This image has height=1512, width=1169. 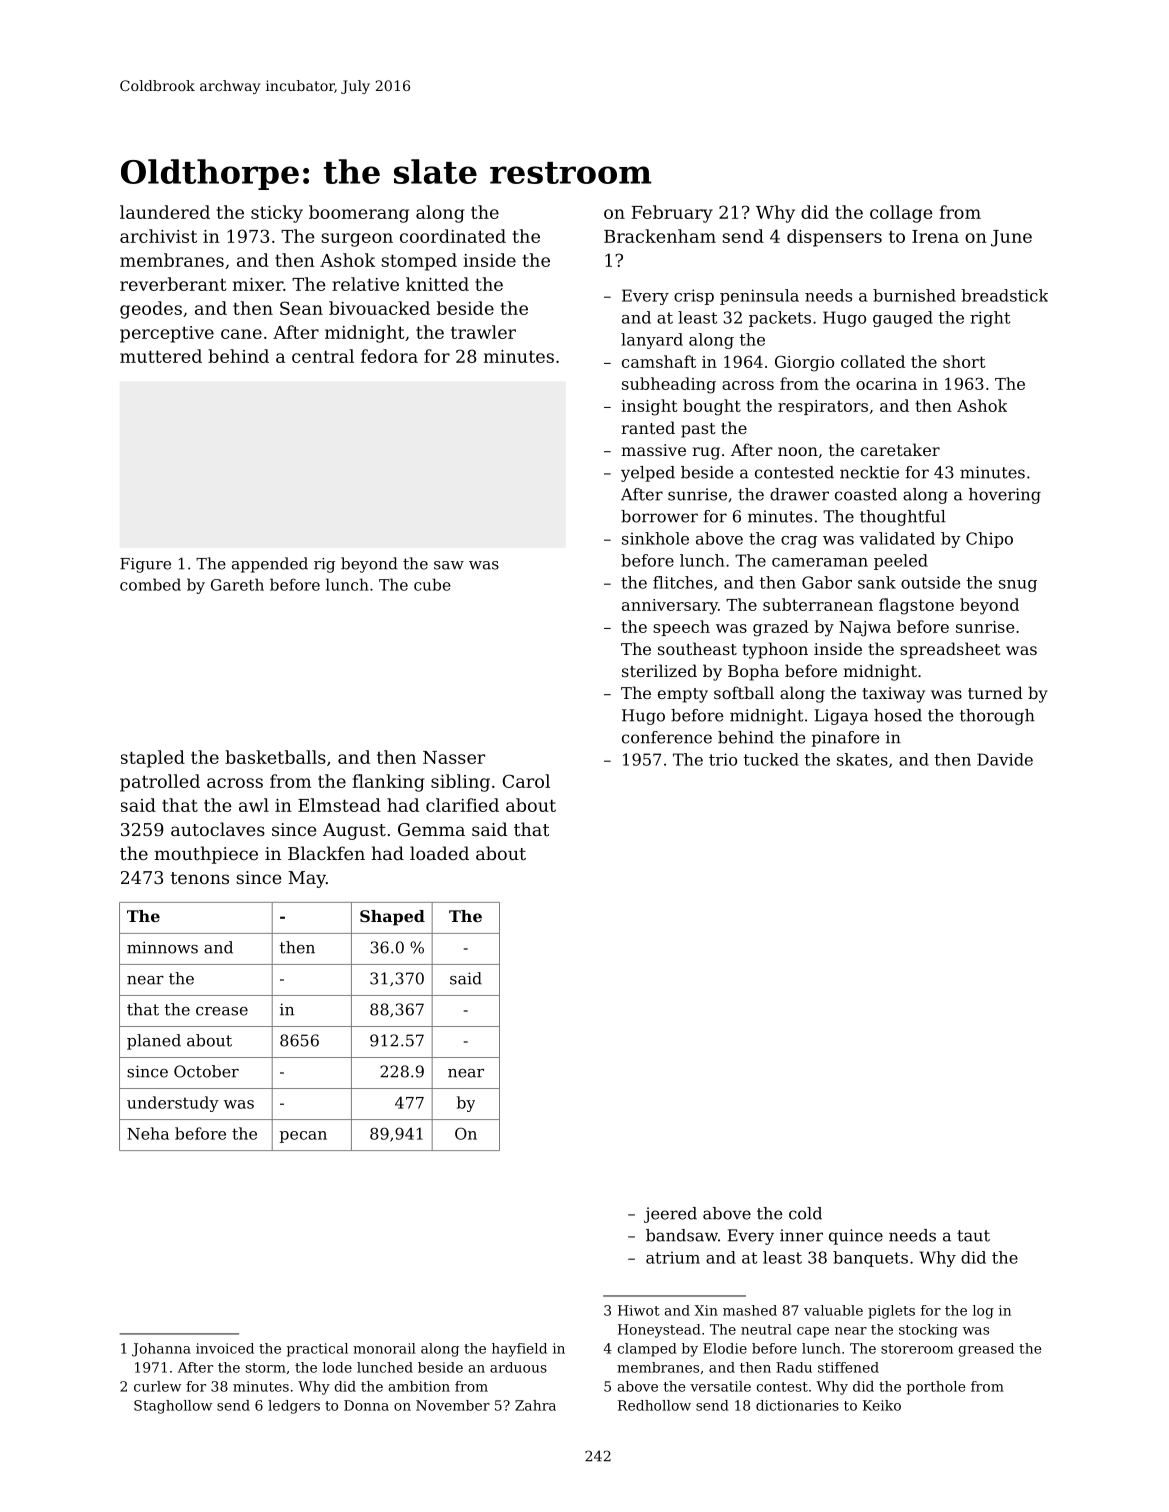 I want to click on crease, so click(x=222, y=1011).
